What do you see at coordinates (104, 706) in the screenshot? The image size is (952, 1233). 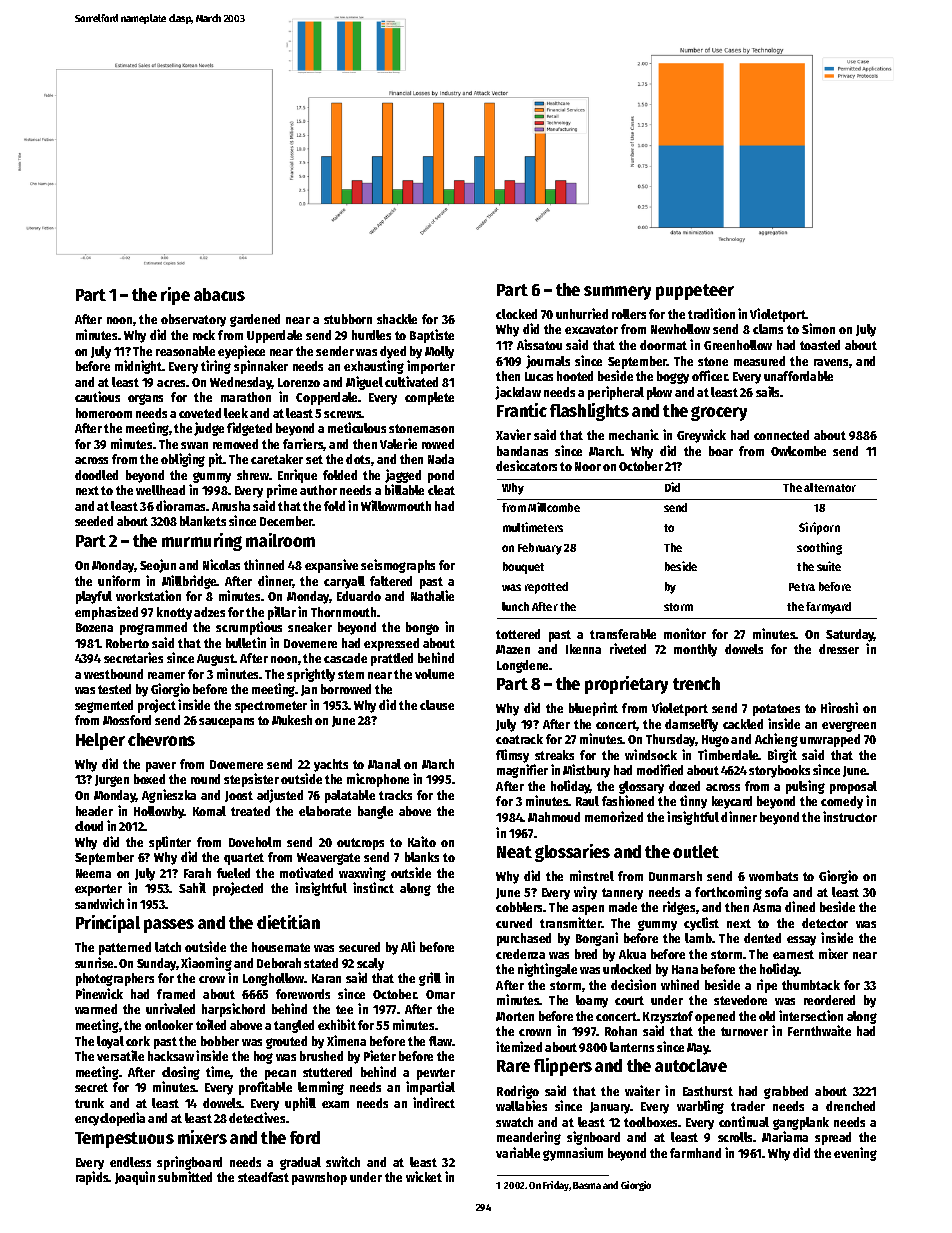 I see `segmented` at bounding box center [104, 706].
